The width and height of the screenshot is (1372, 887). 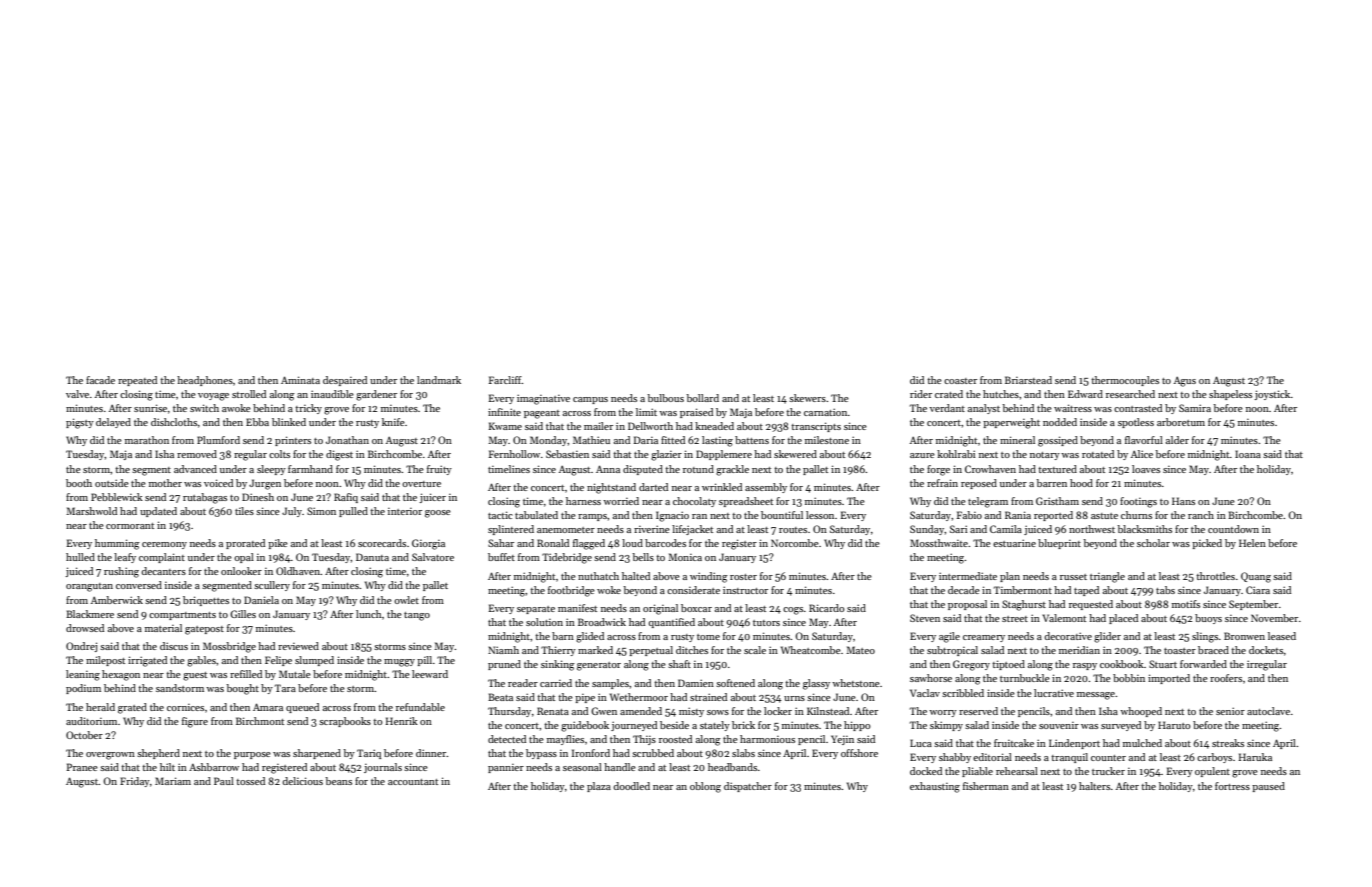 What do you see at coordinates (1098, 454) in the screenshot?
I see `rotated` at bounding box center [1098, 454].
